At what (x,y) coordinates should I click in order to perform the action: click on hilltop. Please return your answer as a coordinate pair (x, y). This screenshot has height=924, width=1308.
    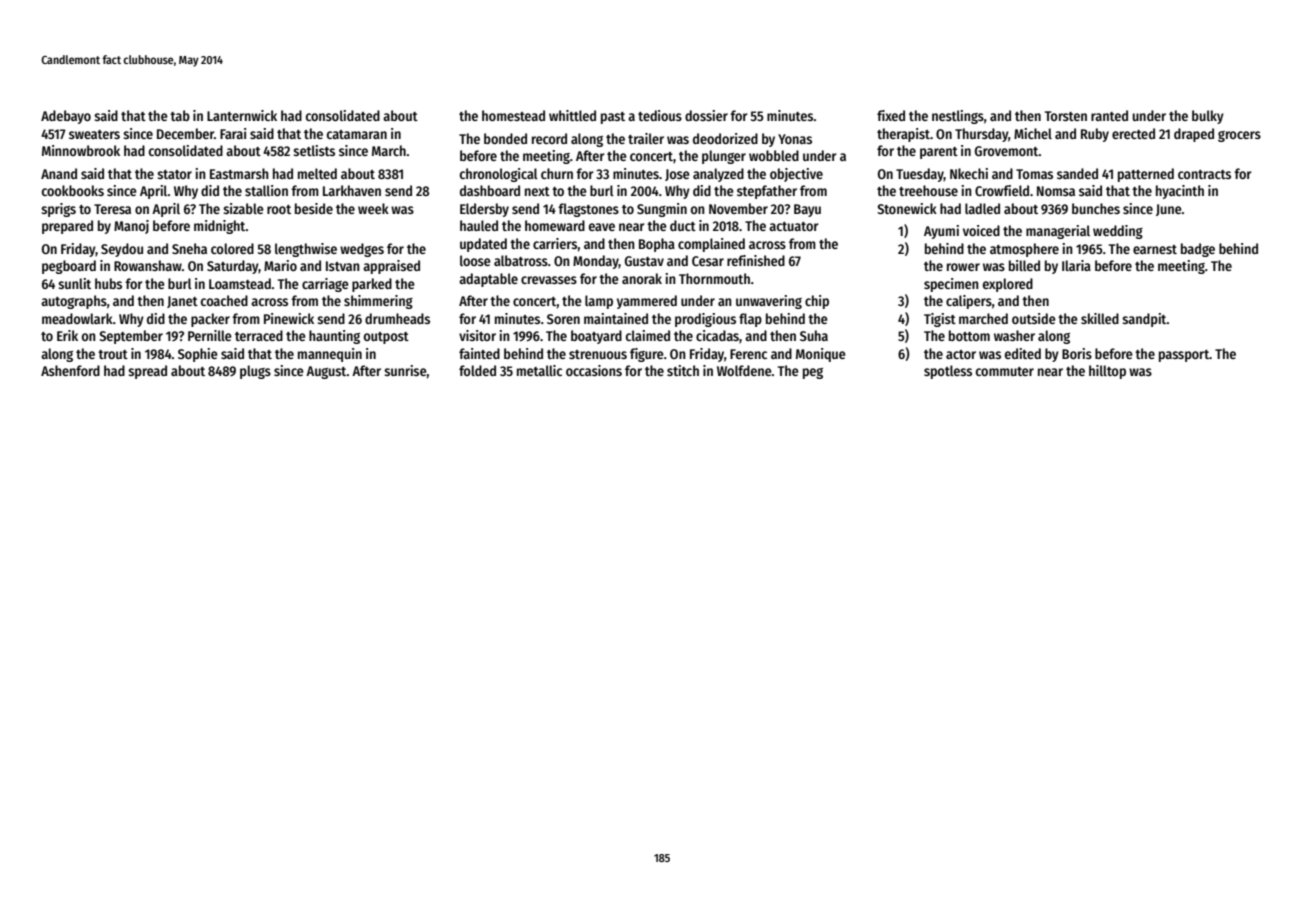
    Looking at the image, I should click on (1107, 372).
